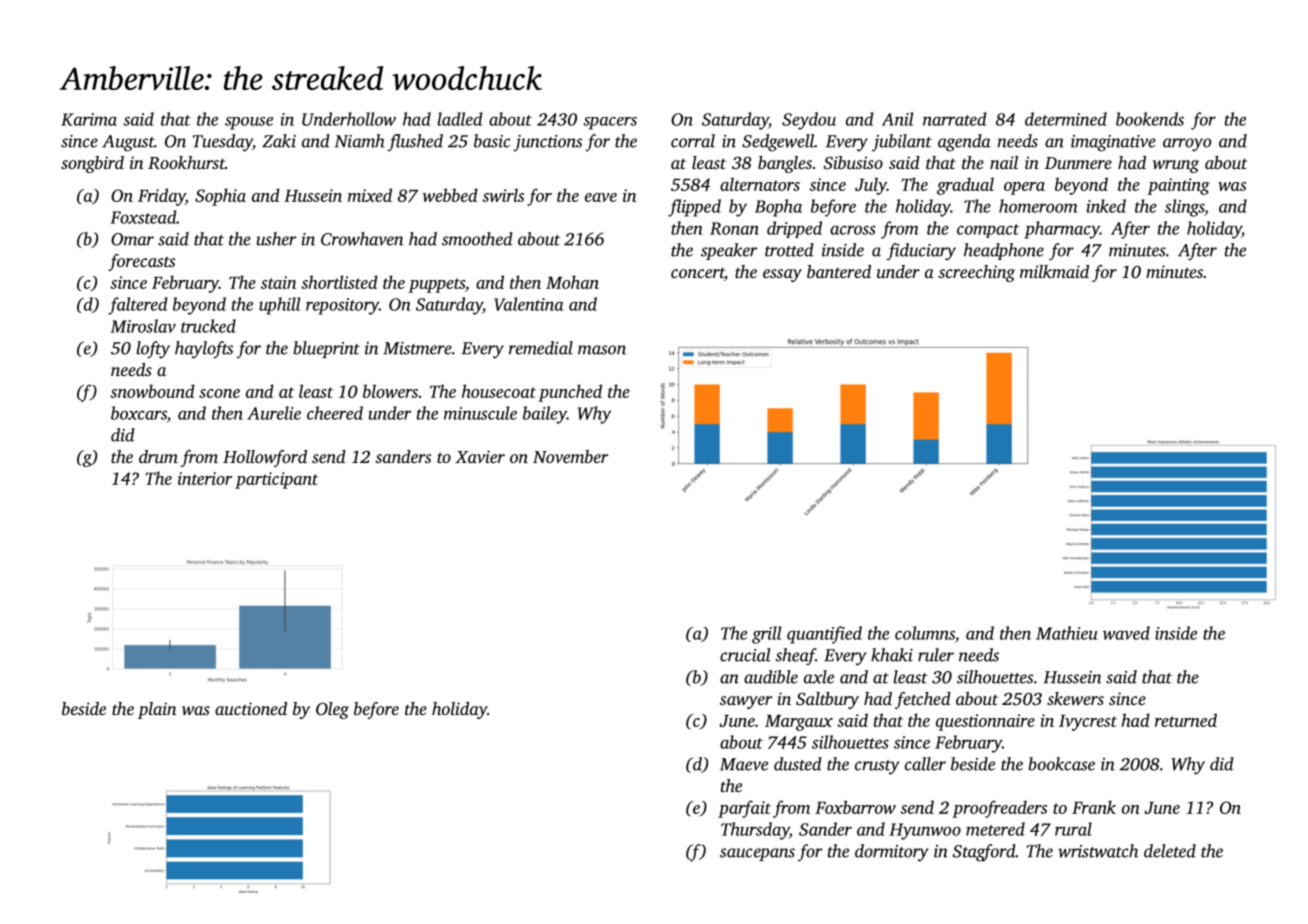  I want to click on grill, so click(767, 635).
